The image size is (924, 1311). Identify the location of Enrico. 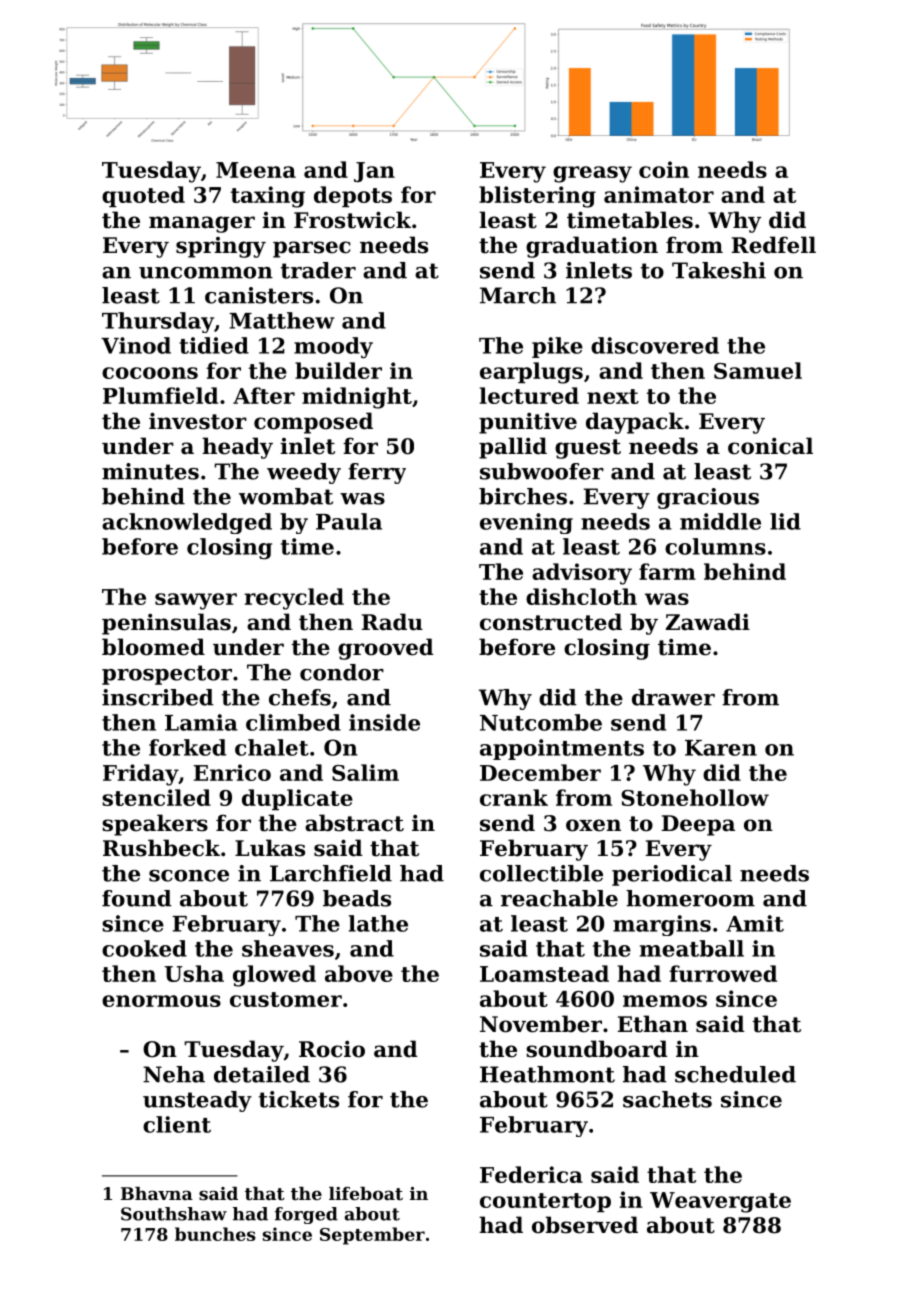
(232, 772).
